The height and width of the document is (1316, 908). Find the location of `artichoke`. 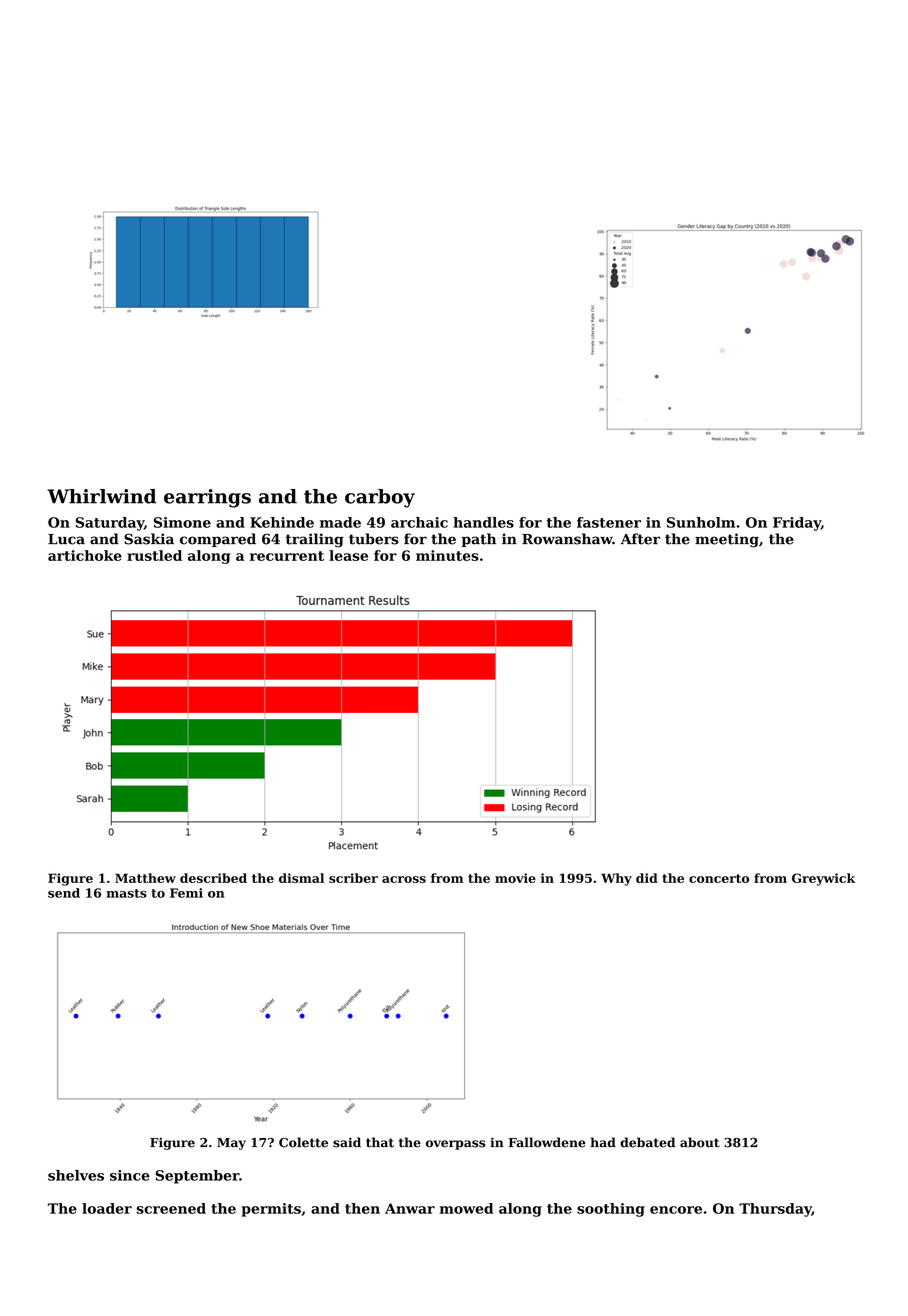

artichoke is located at coordinates (85, 555).
